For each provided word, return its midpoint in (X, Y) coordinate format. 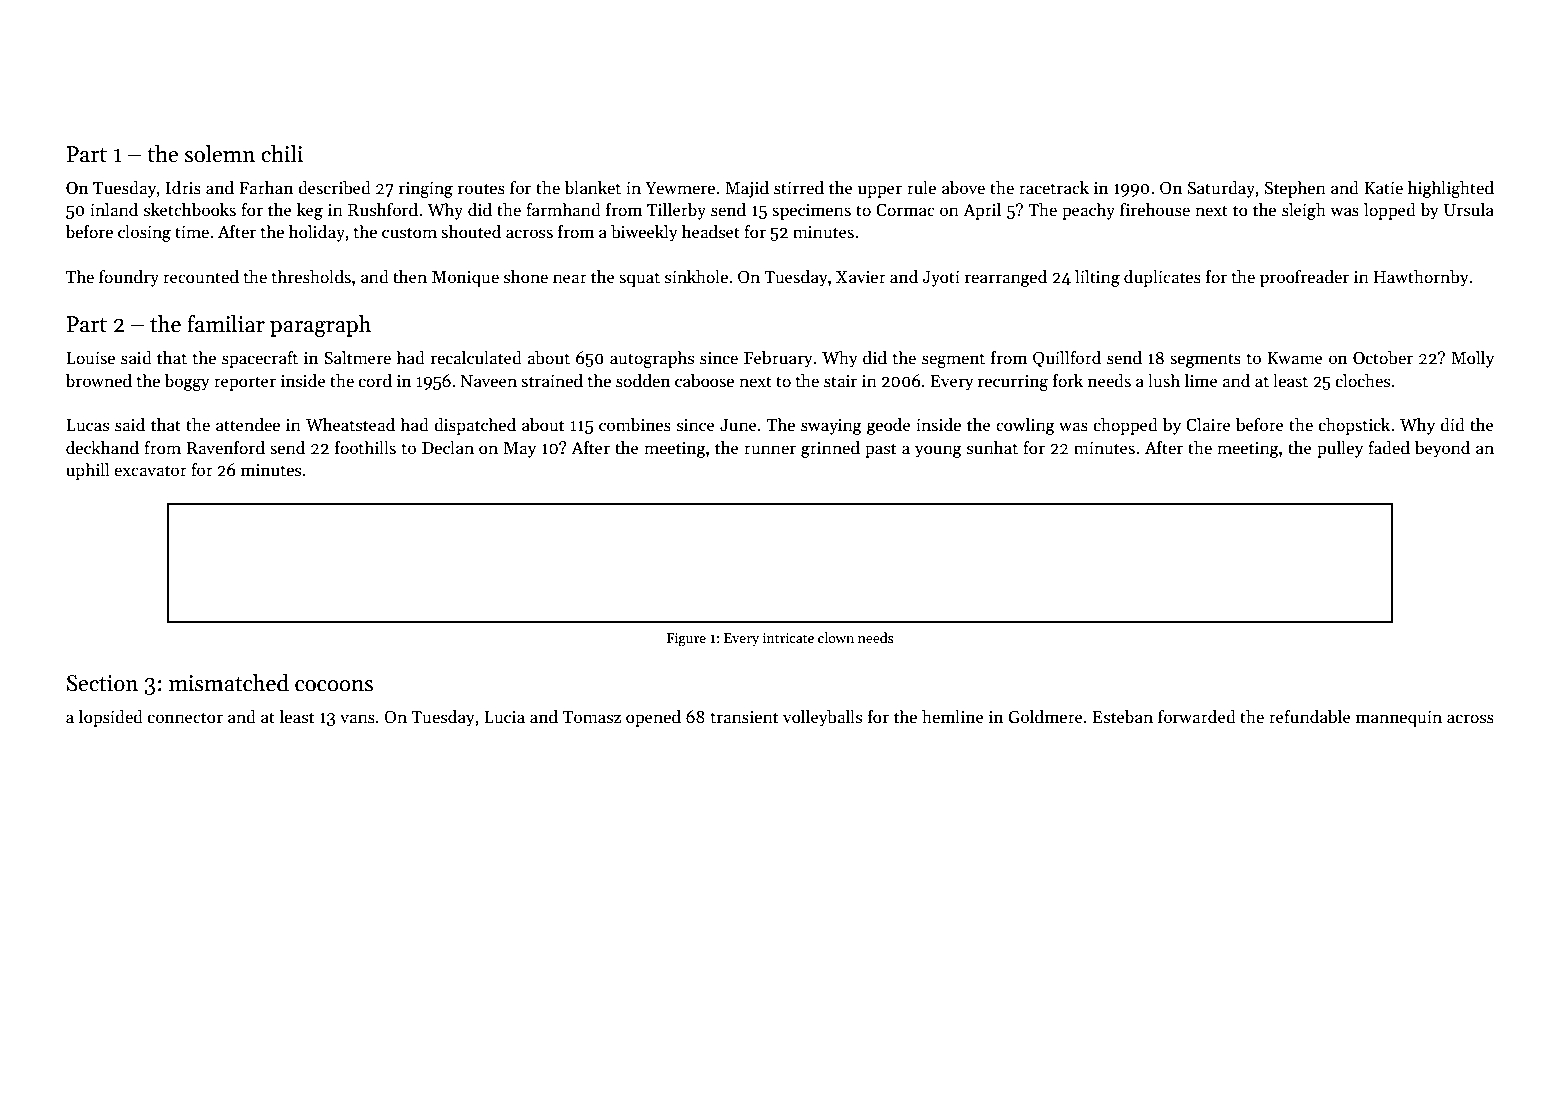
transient (745, 717)
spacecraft (260, 359)
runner (770, 450)
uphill (88, 471)
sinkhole (696, 277)
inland (114, 210)
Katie (1383, 188)
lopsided (111, 718)
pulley (1340, 449)
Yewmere (680, 188)
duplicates (1162, 278)
